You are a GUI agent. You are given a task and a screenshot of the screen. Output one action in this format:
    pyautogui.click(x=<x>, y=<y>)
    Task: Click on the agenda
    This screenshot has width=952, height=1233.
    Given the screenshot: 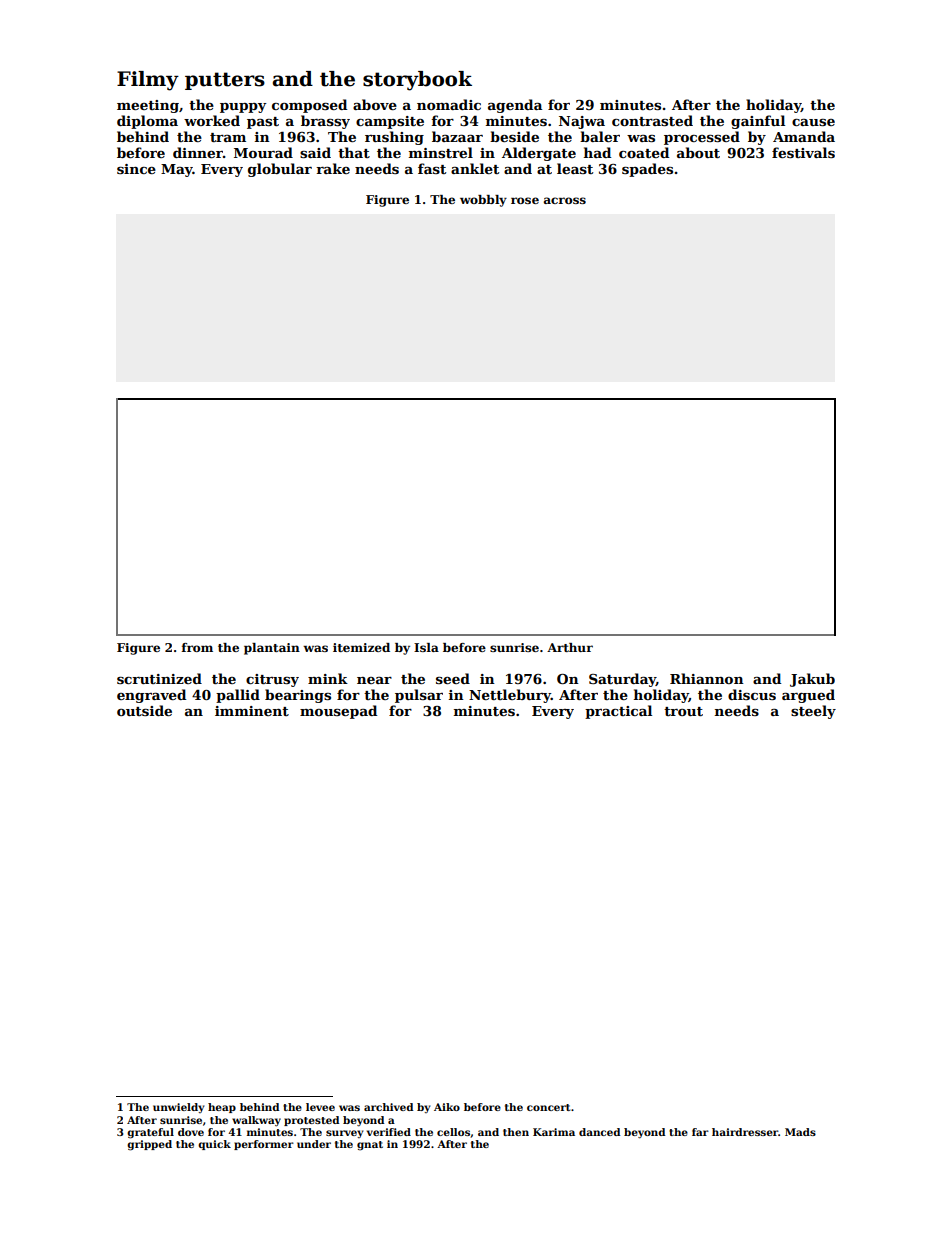 What is the action you would take?
    pyautogui.click(x=515, y=106)
